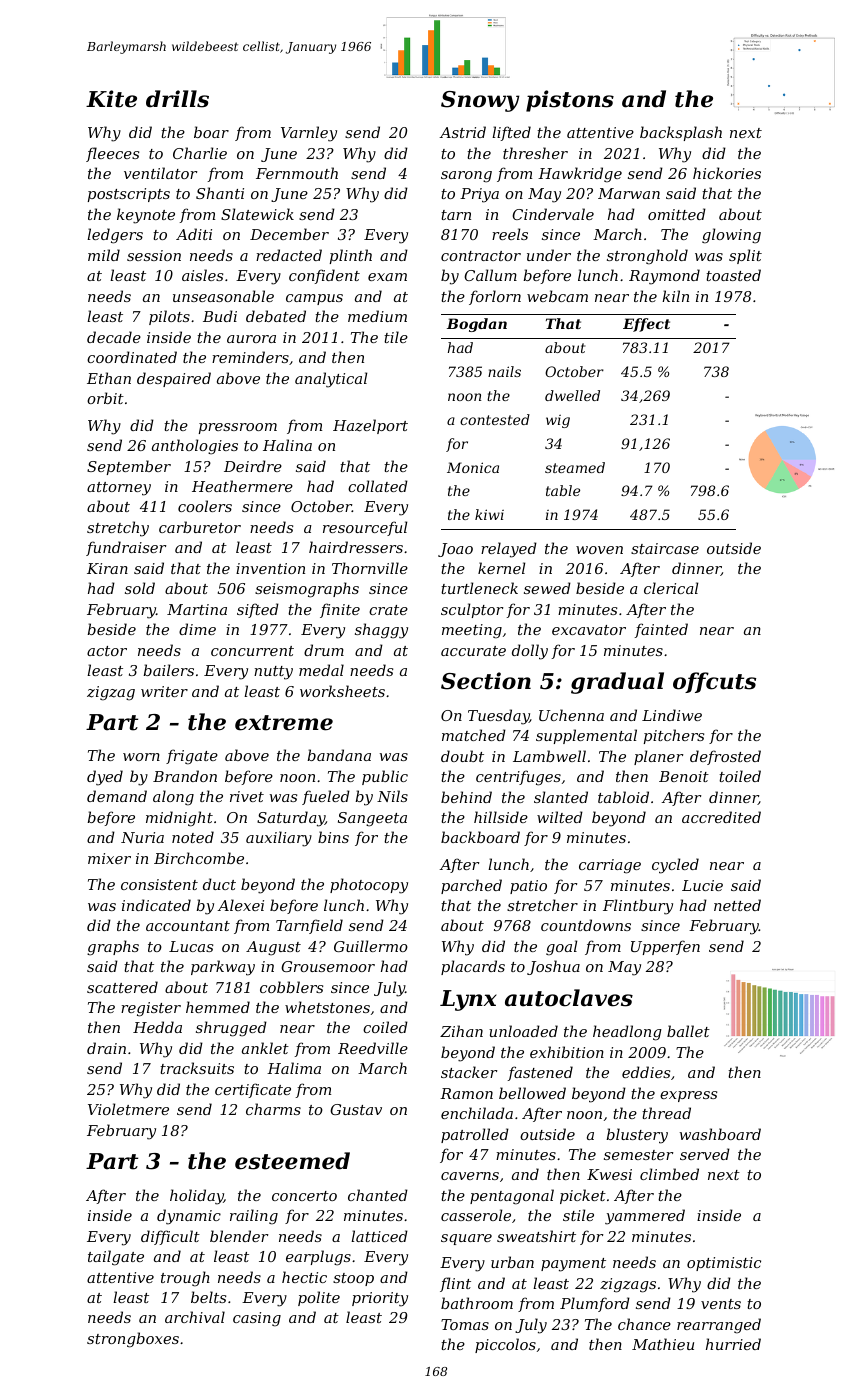 The height and width of the screenshot is (1400, 849). Describe the element at coordinates (377, 316) in the screenshot. I see `medium` at that location.
